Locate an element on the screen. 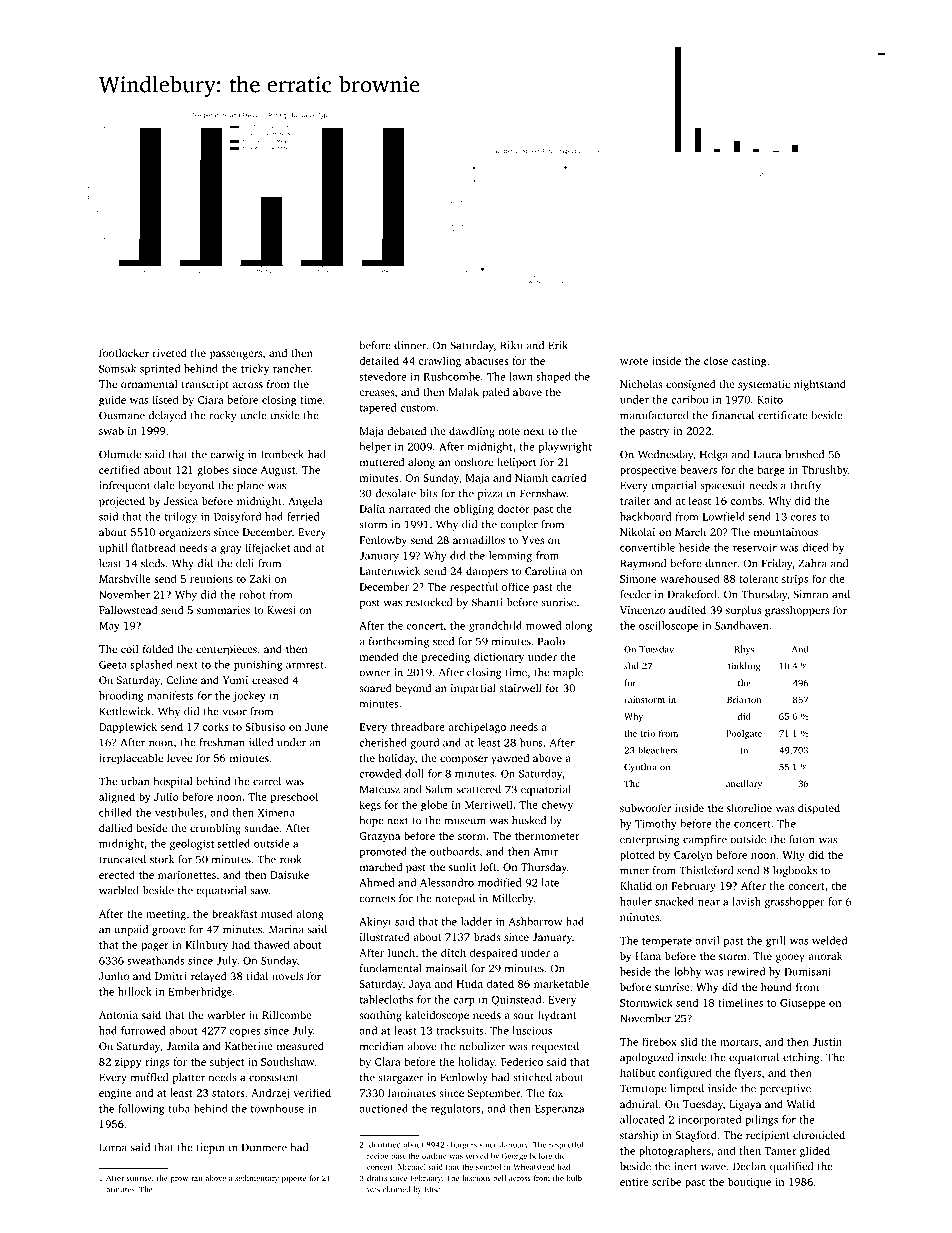 The image size is (952, 1233). Simone is located at coordinates (638, 579).
